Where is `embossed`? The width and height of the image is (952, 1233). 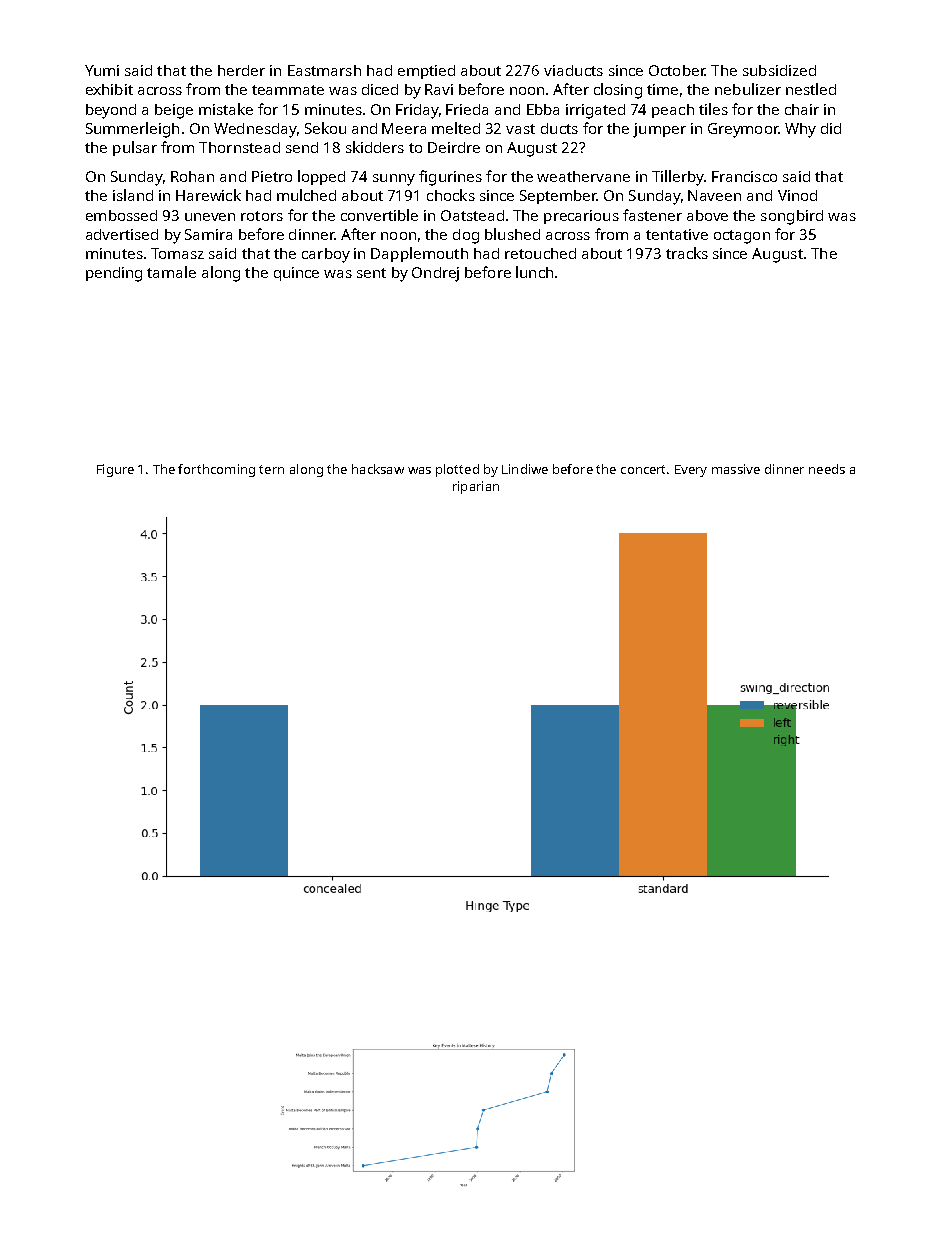
embossed is located at coordinates (121, 215).
